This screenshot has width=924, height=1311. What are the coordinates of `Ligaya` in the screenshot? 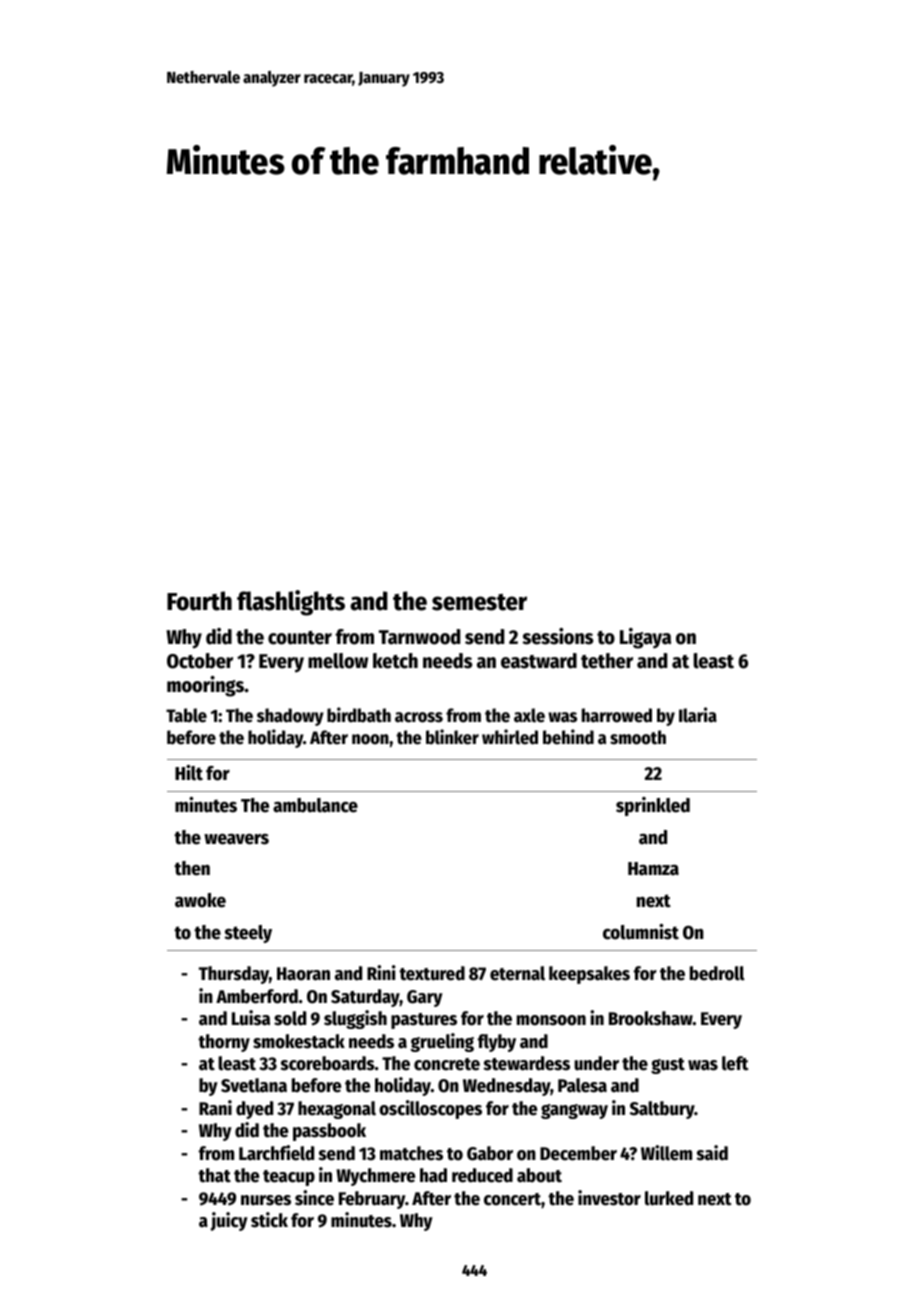 It's located at (645, 638).
